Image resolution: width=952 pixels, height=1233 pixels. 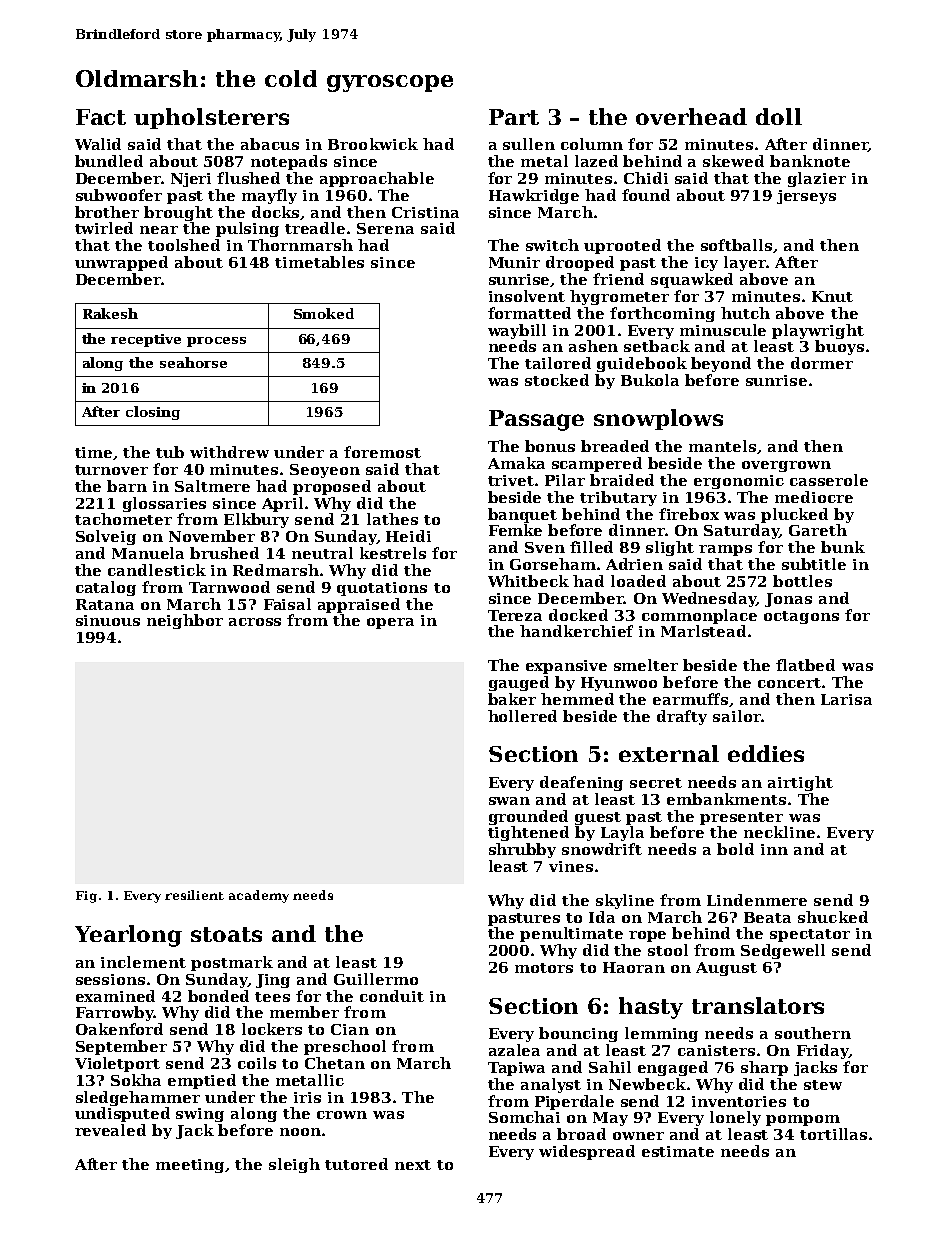 What do you see at coordinates (392, 519) in the page?
I see `lathes` at bounding box center [392, 519].
